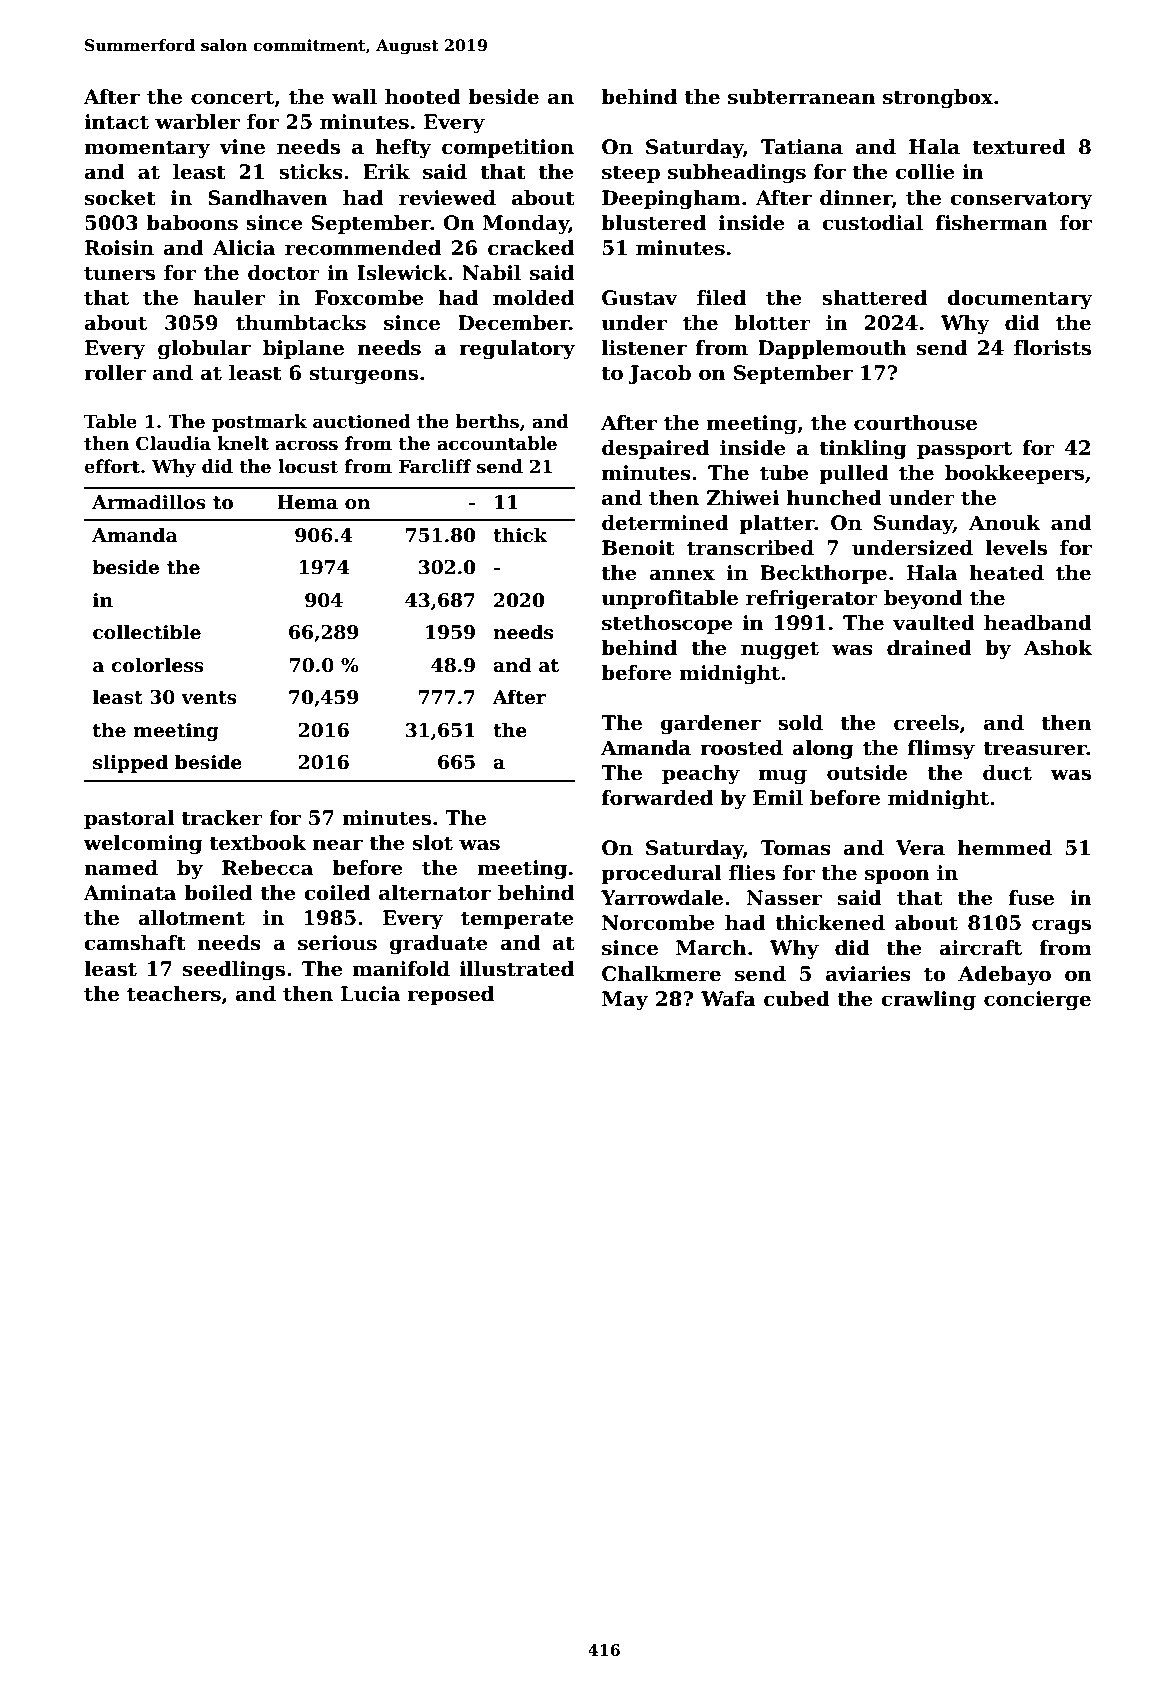 This page has height=1703, width=1176. I want to click on Jacob, so click(660, 374).
